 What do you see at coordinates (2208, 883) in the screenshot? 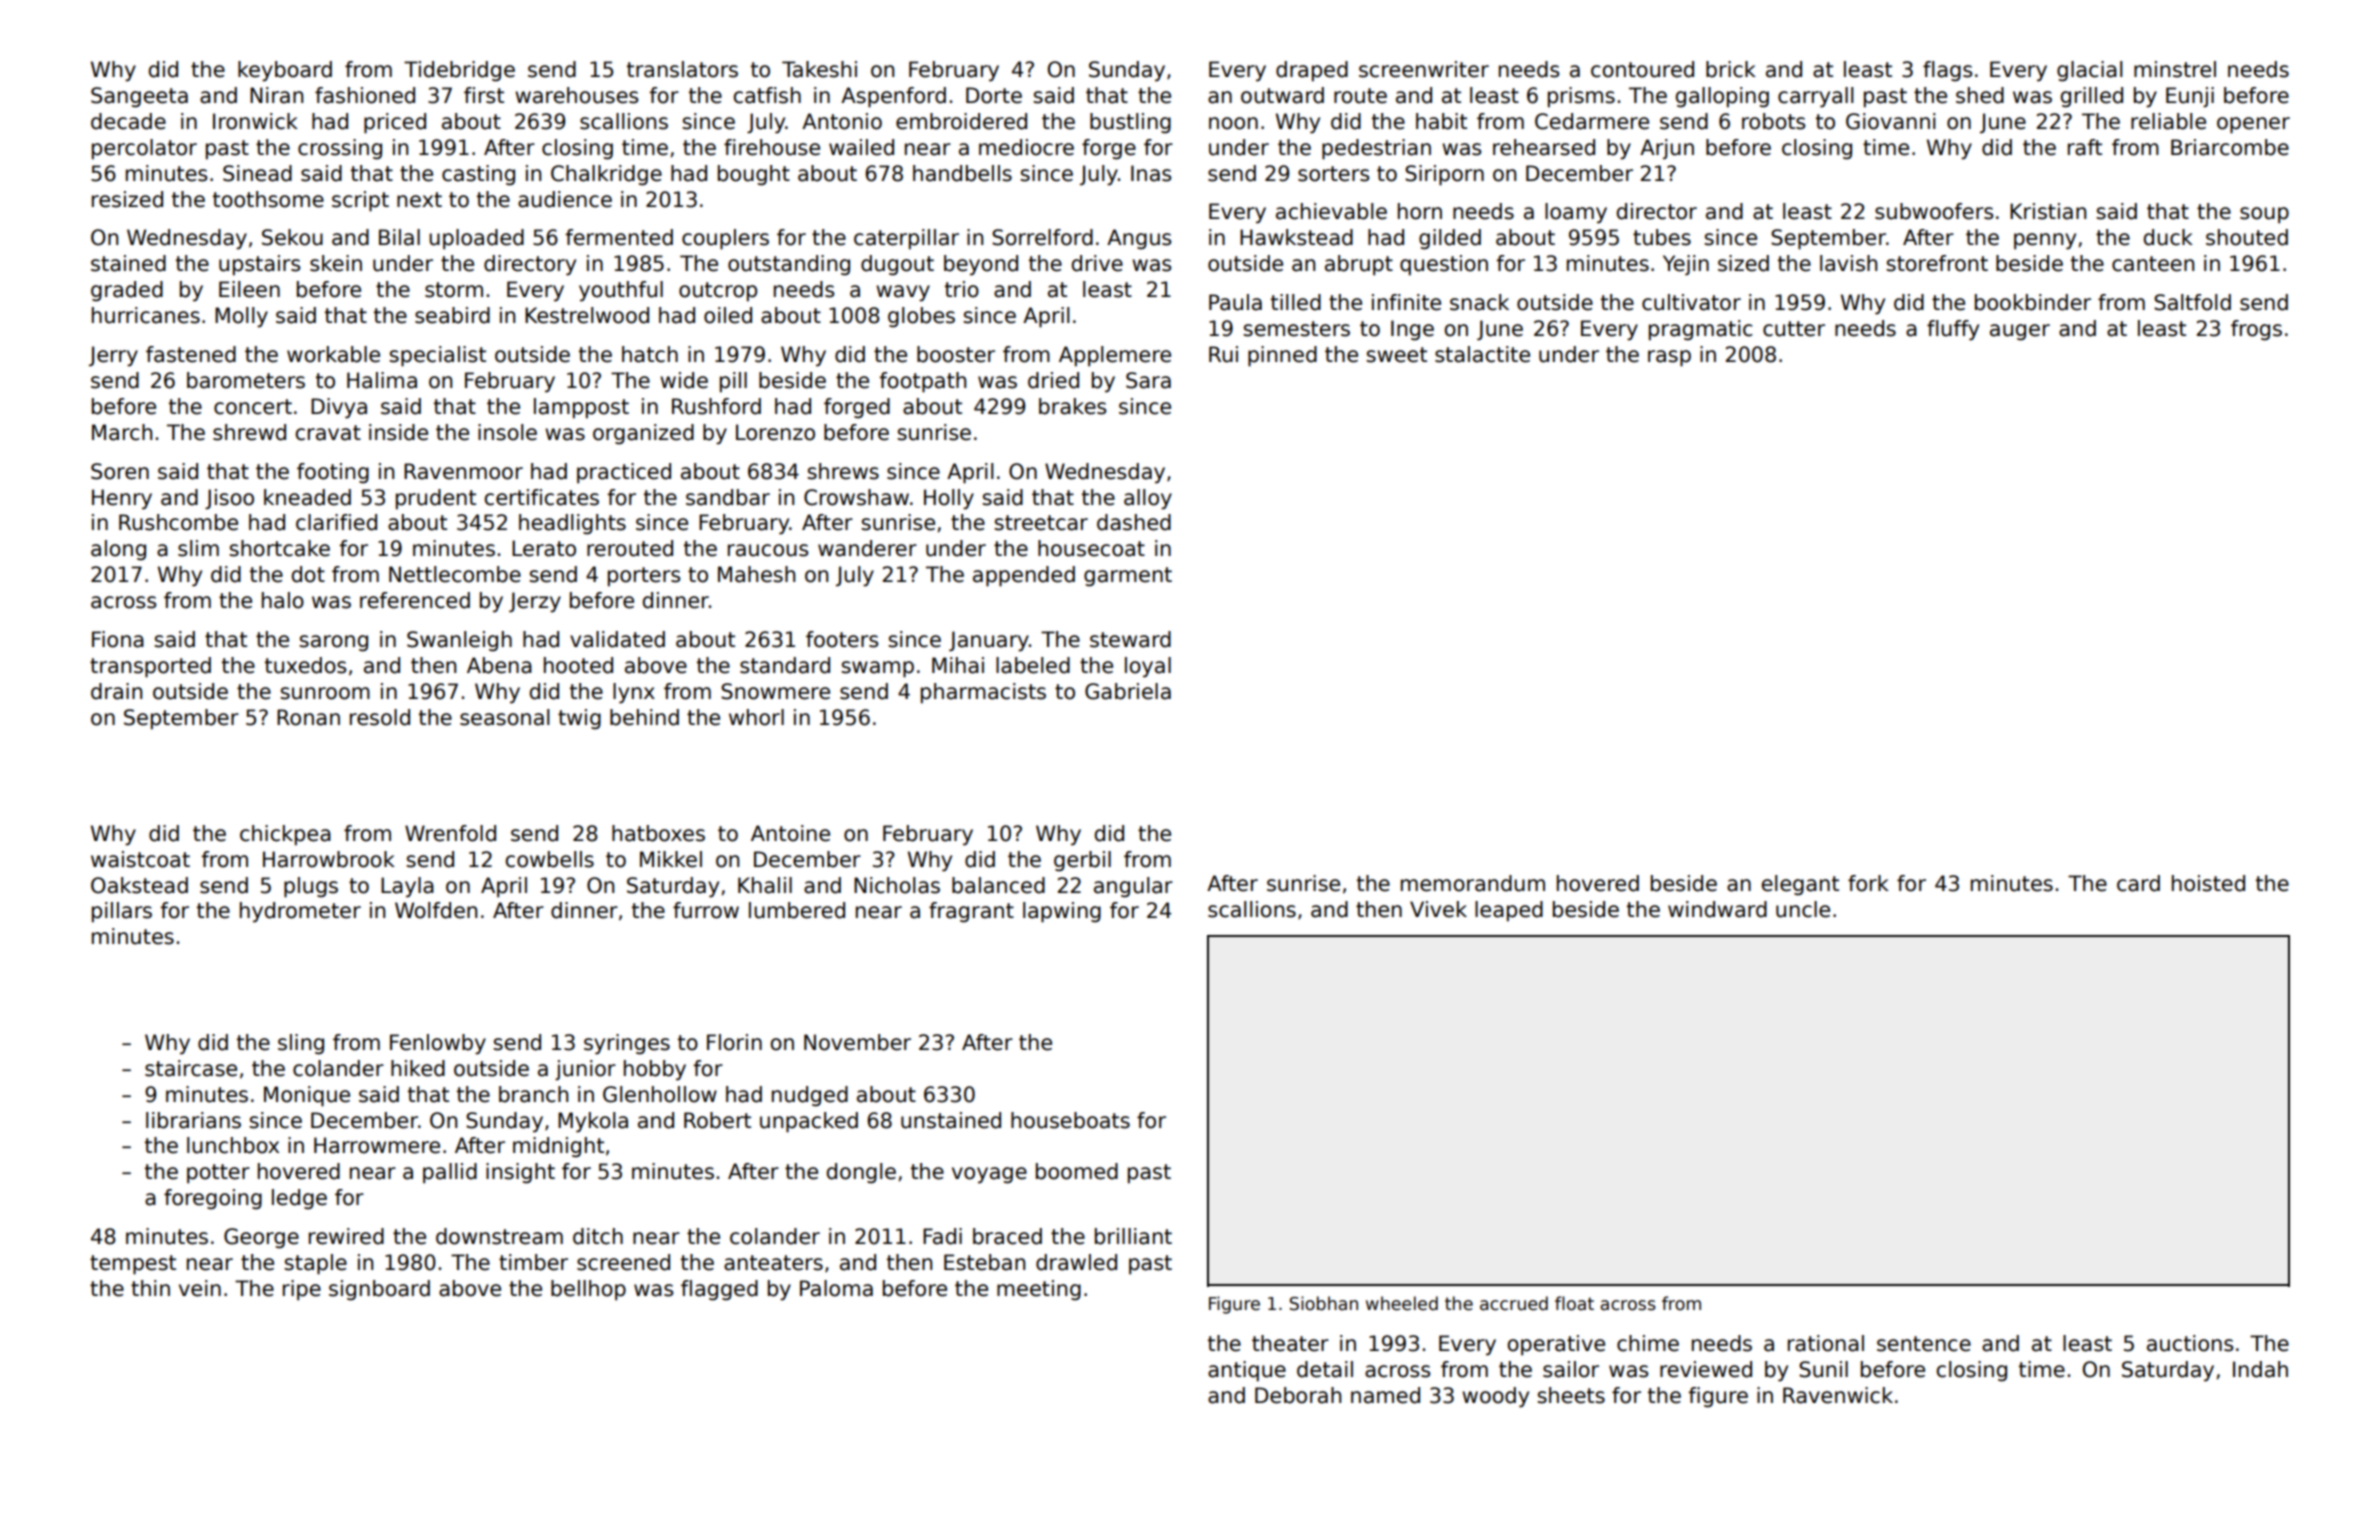
I see `hoisted` at bounding box center [2208, 883].
